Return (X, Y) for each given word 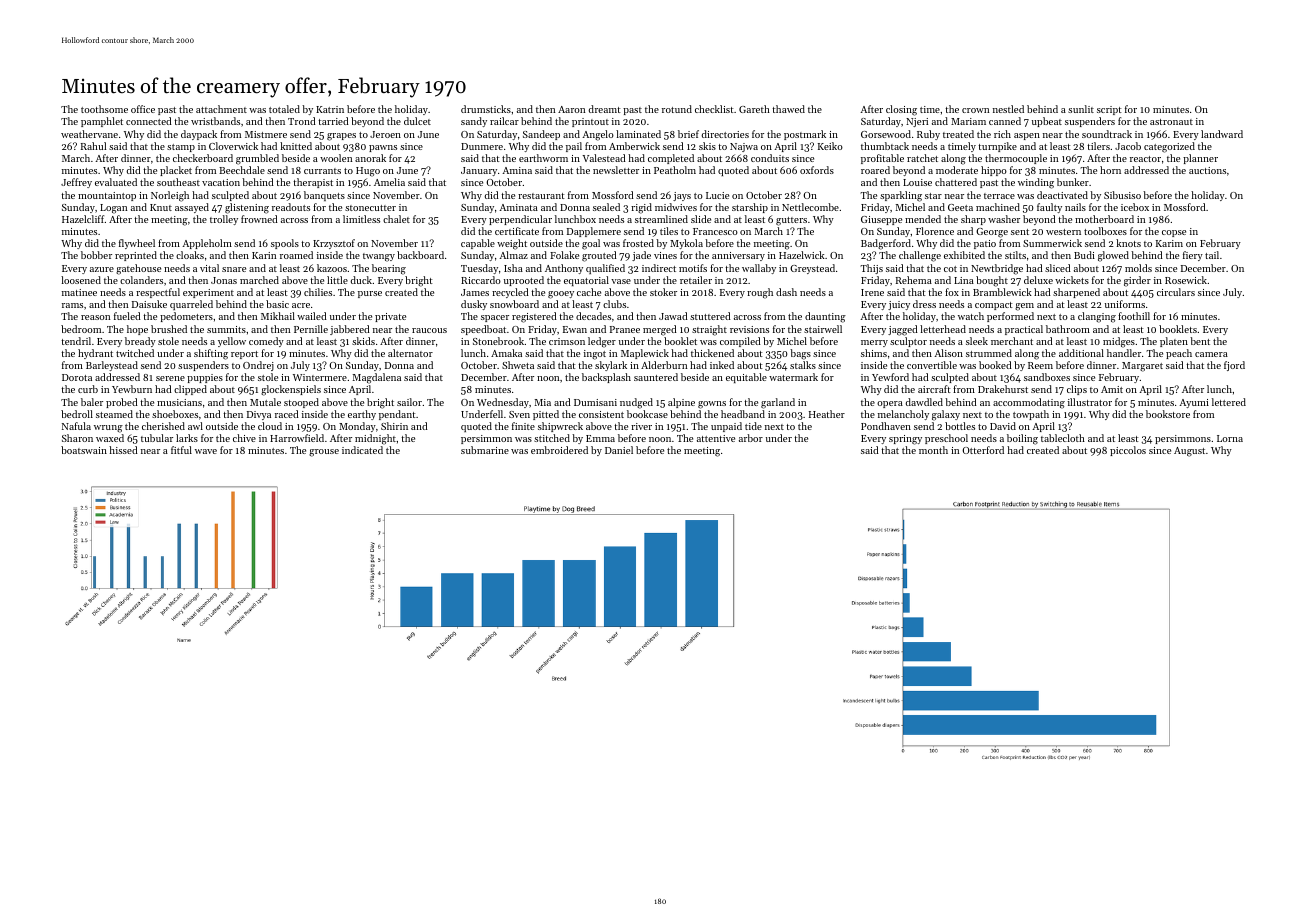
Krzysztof (334, 244)
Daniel (619, 450)
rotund (677, 109)
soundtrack (1107, 134)
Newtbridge (997, 269)
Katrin (330, 109)
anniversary (738, 256)
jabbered (350, 330)
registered (534, 317)
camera (1211, 354)
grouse (324, 453)
